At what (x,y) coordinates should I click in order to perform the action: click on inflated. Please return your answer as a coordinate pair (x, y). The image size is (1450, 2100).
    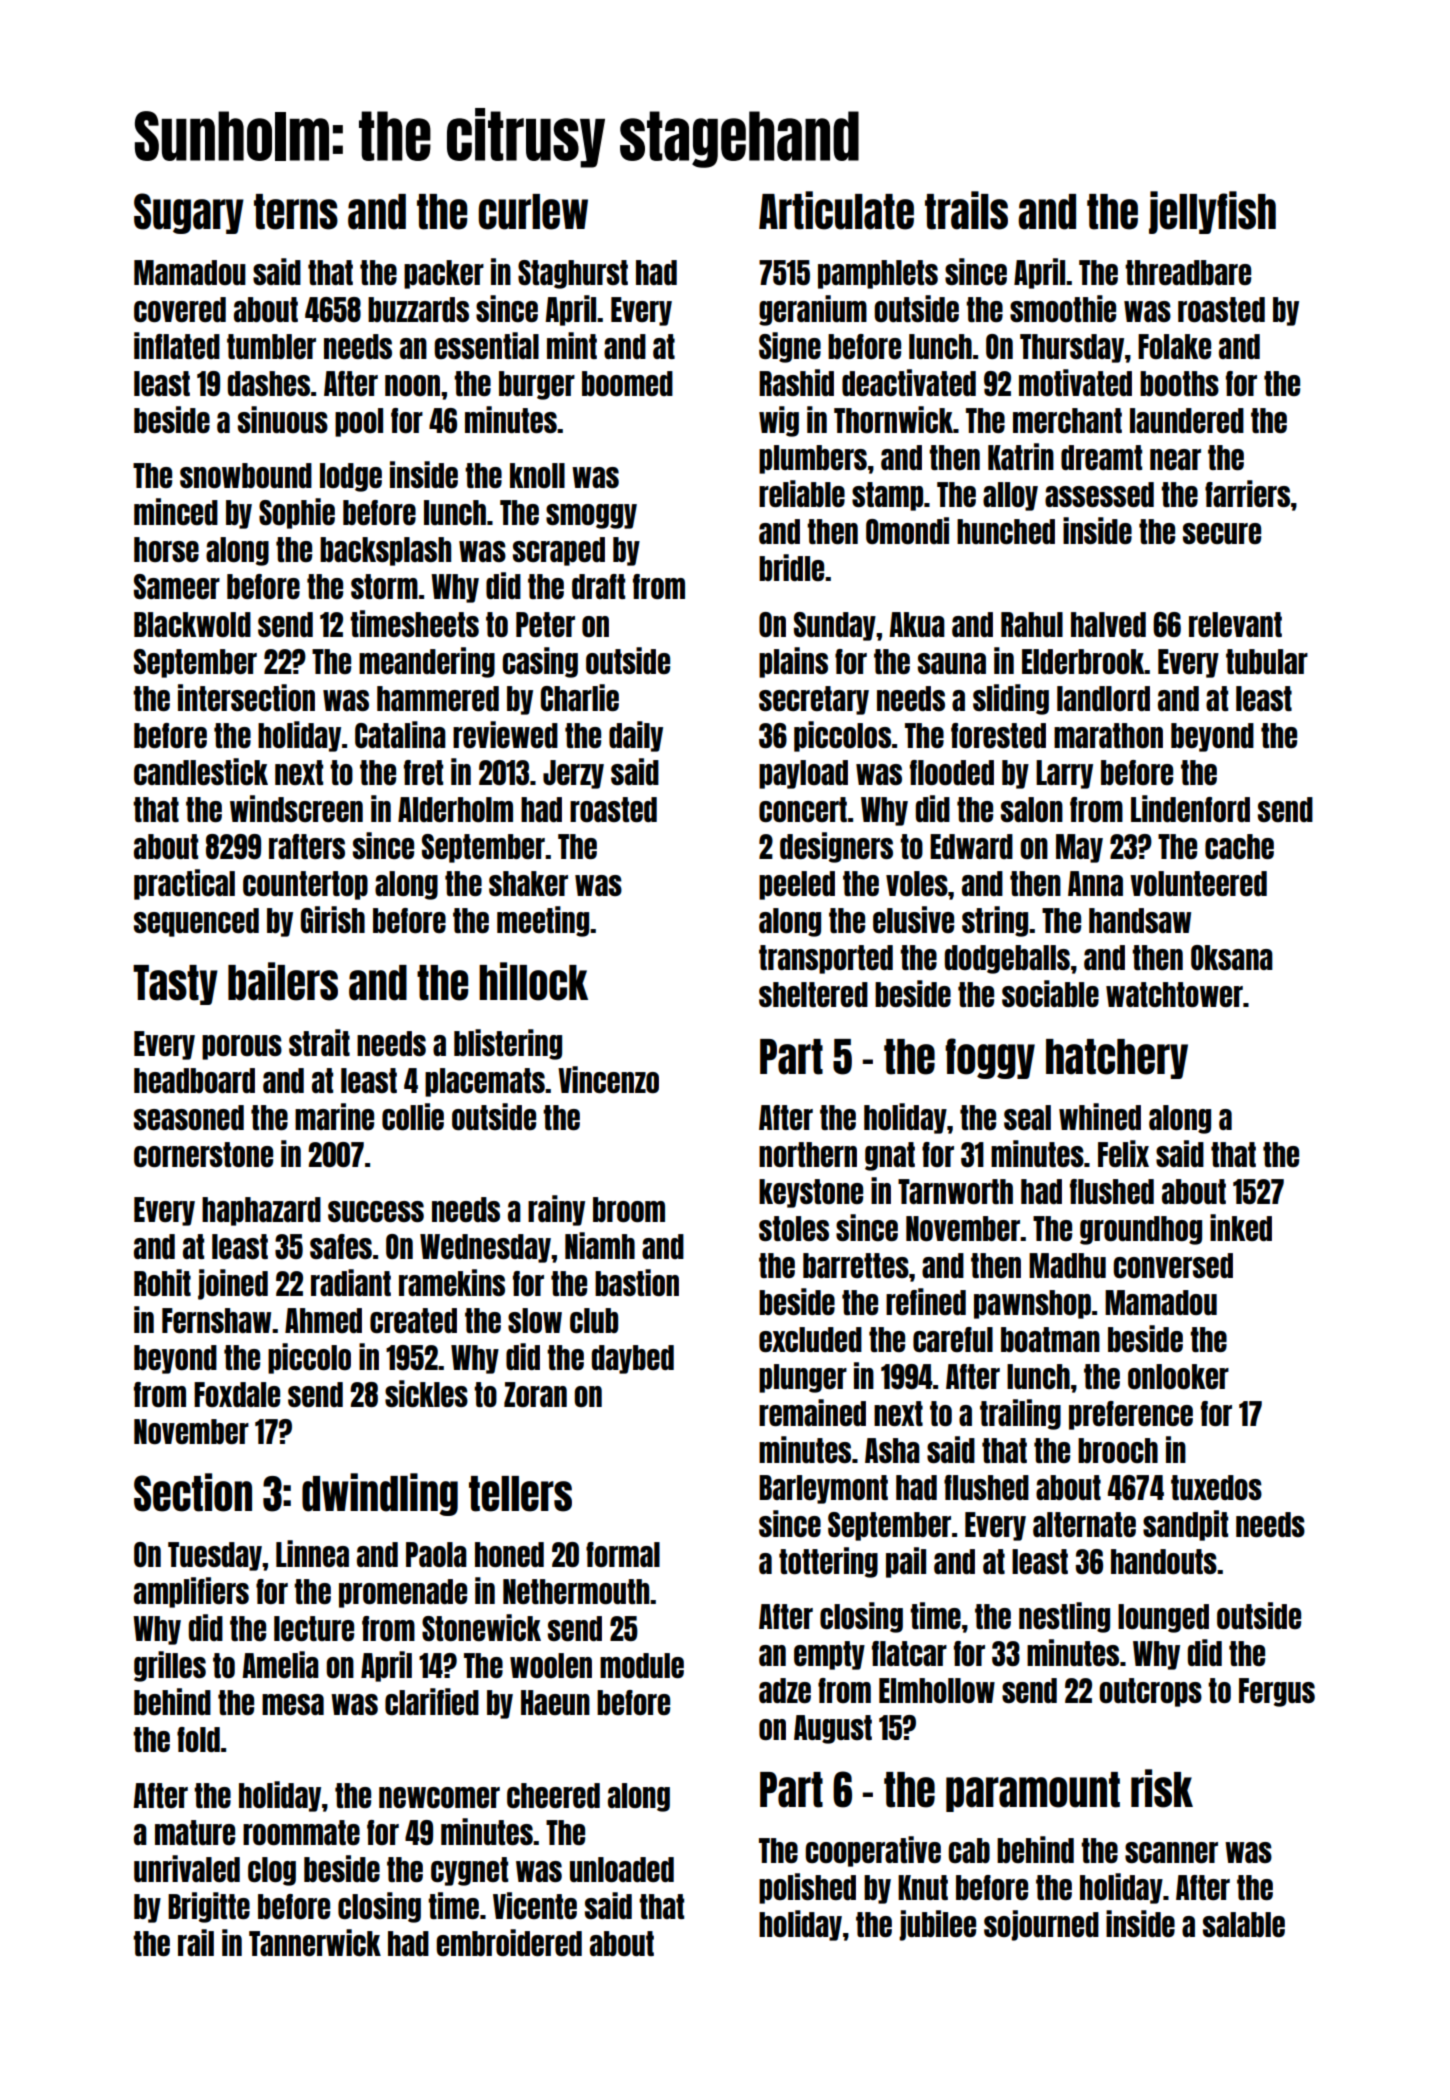
    Looking at the image, I should click on (177, 345).
